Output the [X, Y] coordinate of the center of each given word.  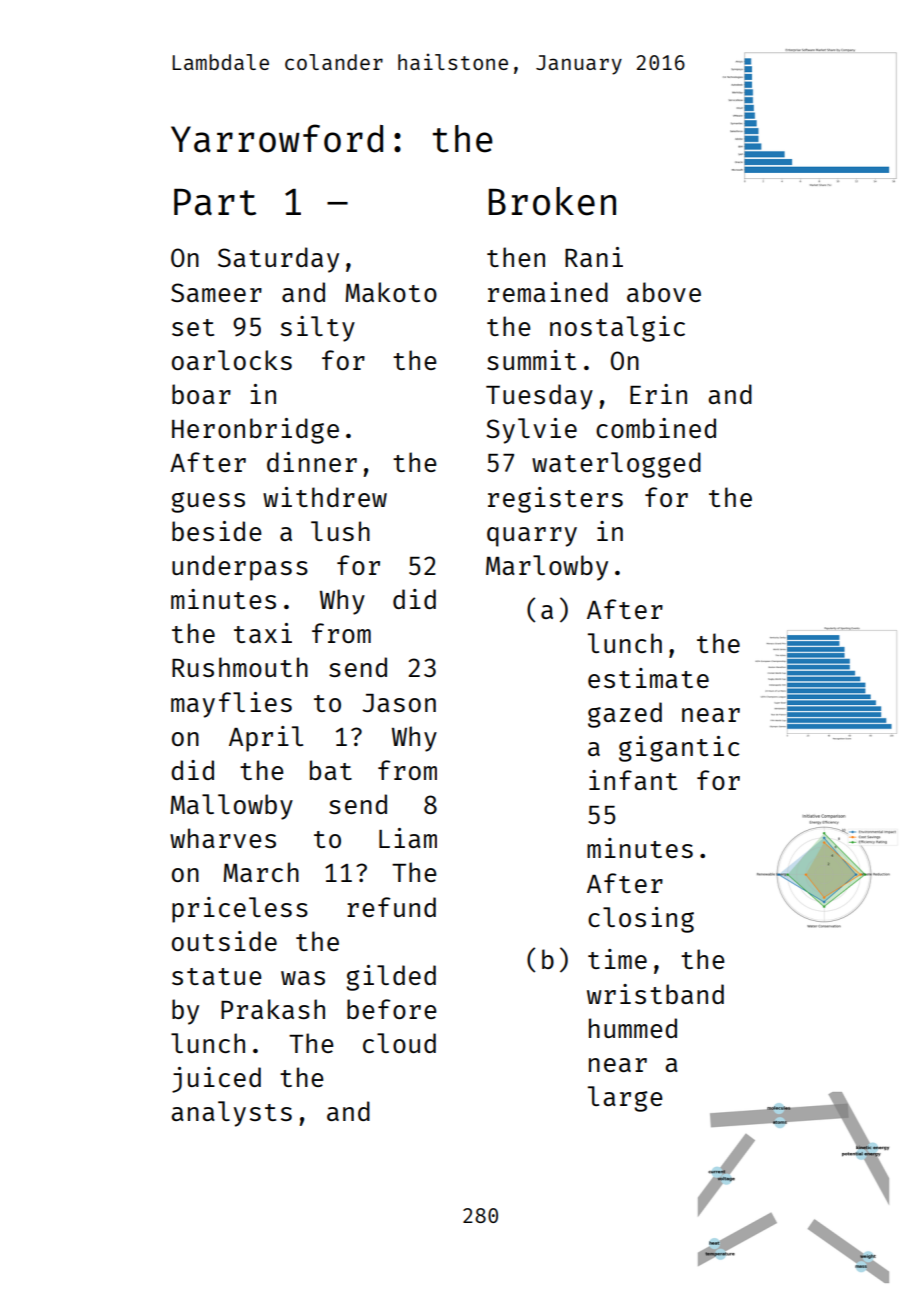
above [664, 292]
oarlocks [232, 360]
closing [641, 920]
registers [555, 500]
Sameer [216, 292]
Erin [658, 394]
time [617, 959]
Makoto [391, 292]
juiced [216, 1080]
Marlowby [547, 568]
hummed [633, 1028]
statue [217, 976]
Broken [552, 201]
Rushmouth [240, 667]
